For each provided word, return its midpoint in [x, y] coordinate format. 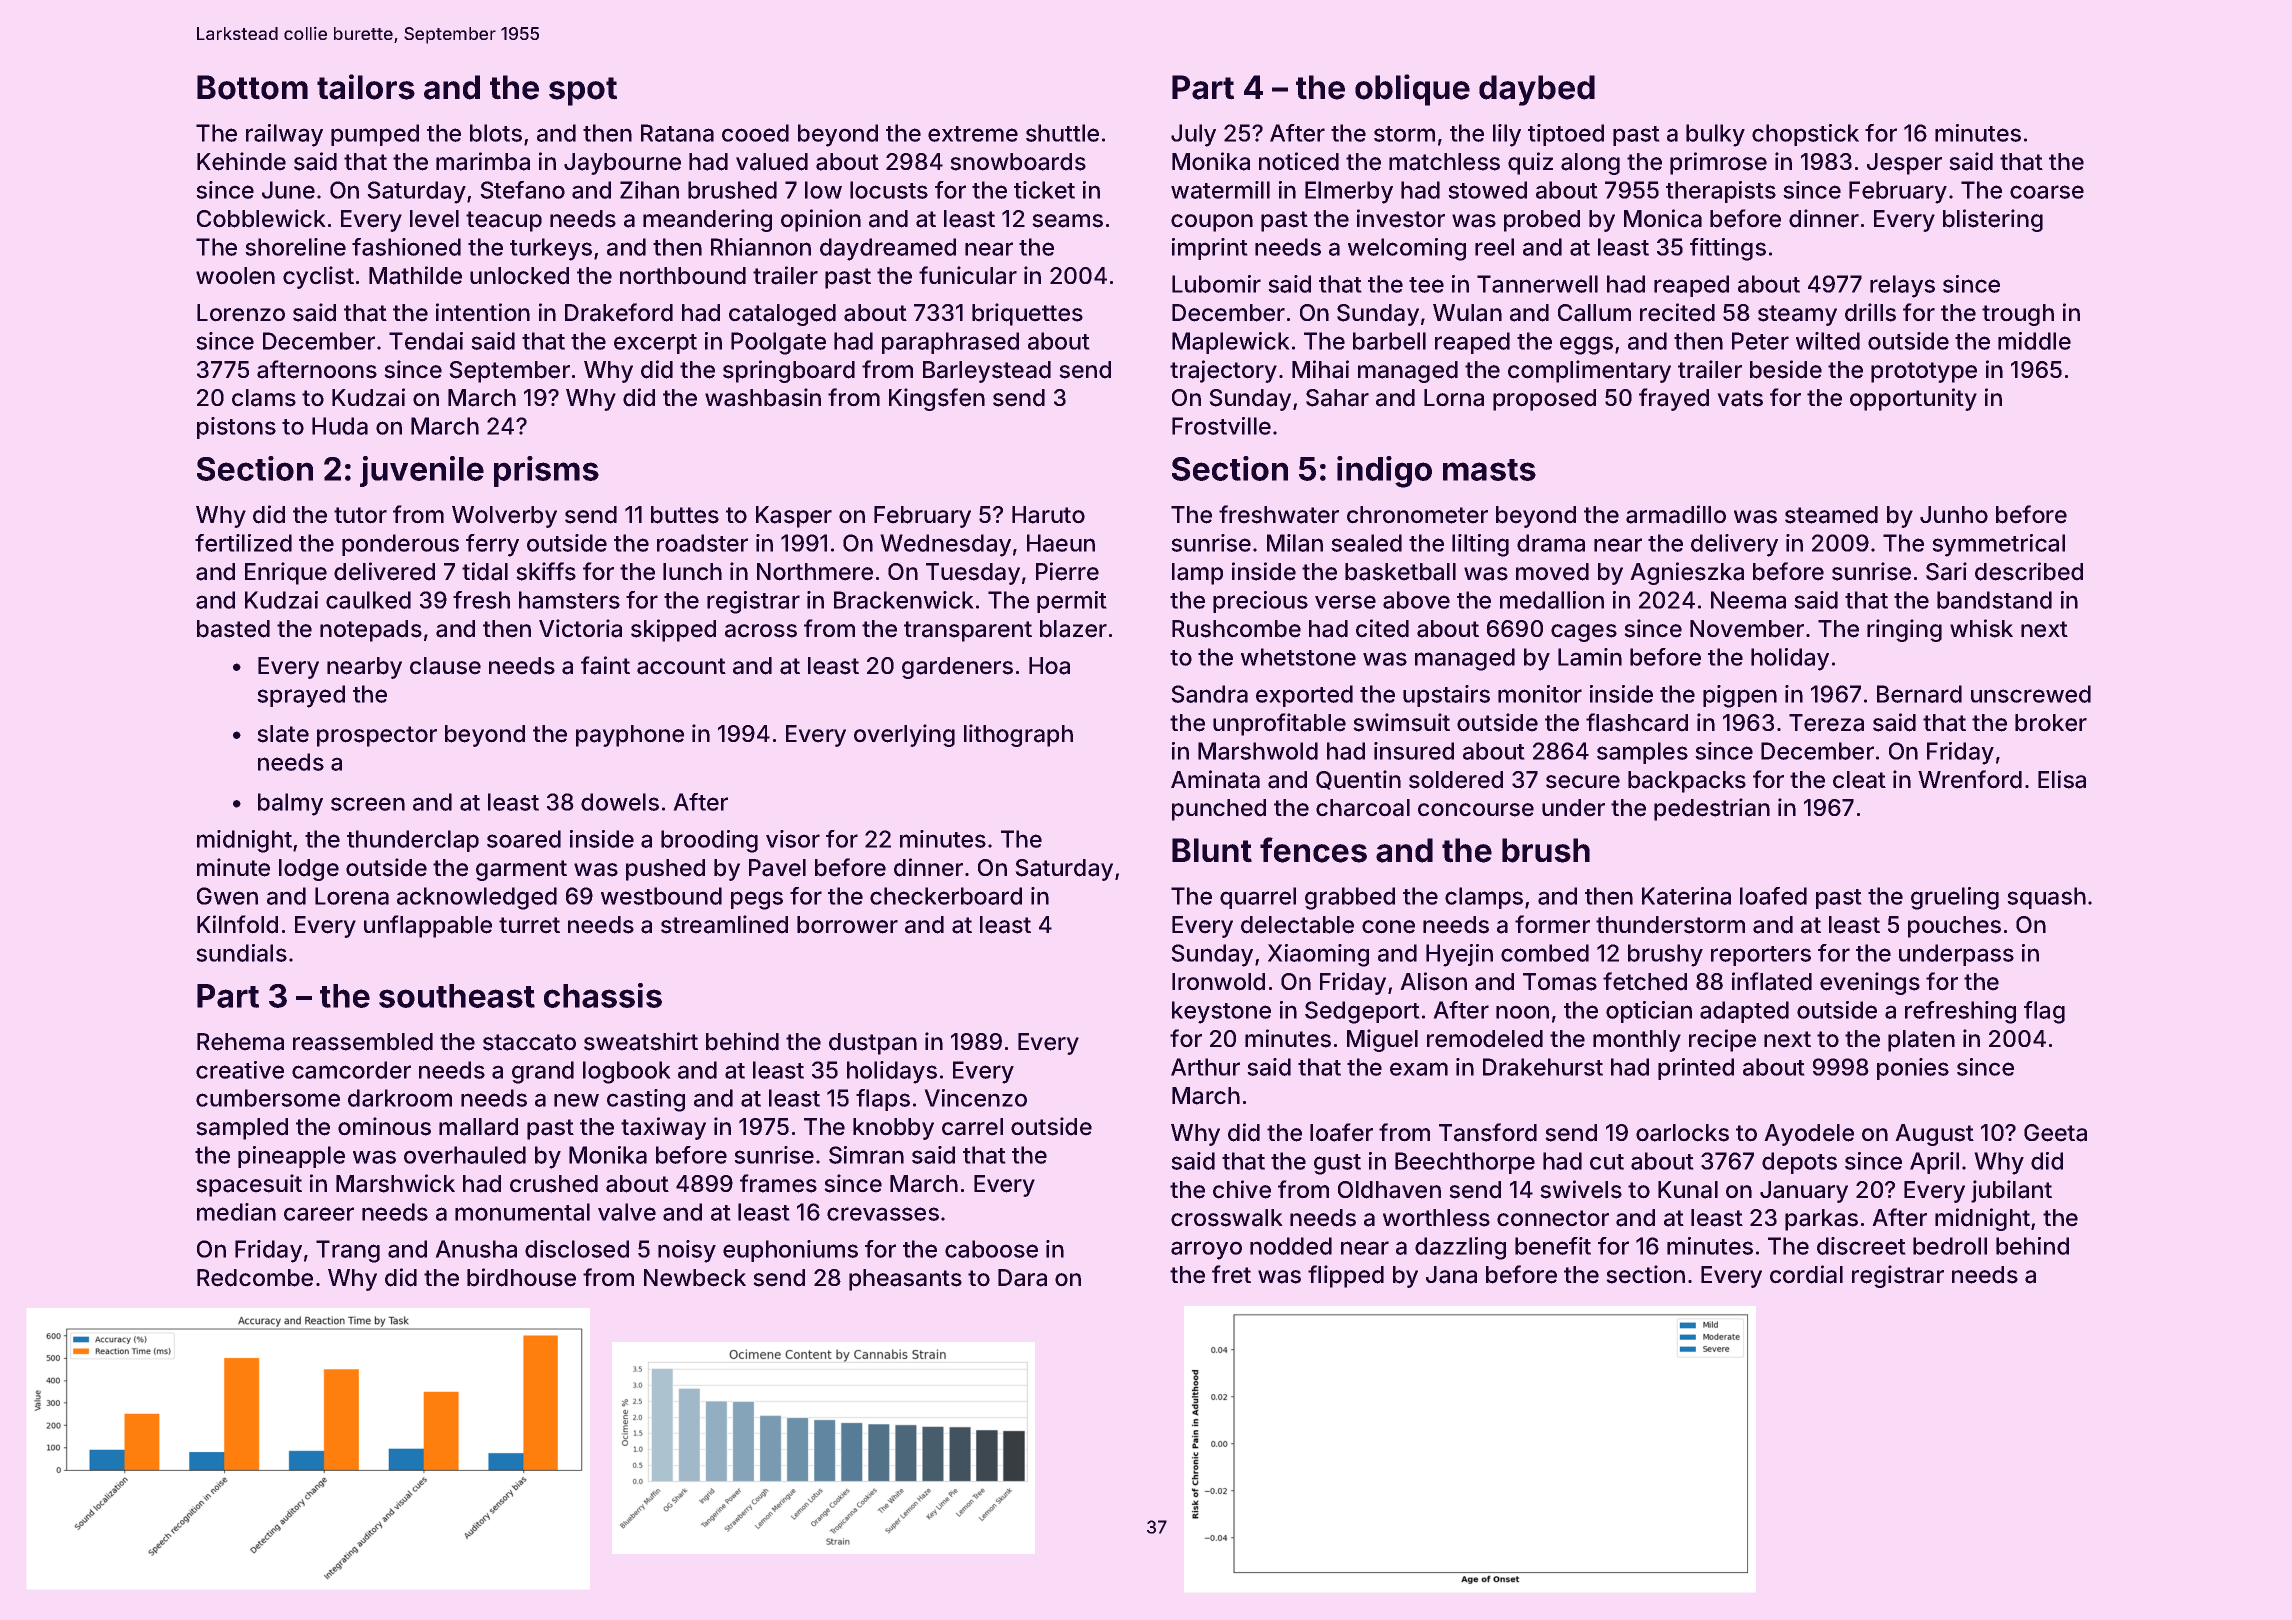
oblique [1412, 90]
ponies [1913, 1069]
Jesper [1904, 164]
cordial [1806, 1274]
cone [1388, 927]
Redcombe [255, 1278]
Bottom [252, 87]
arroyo [1206, 1250]
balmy [290, 804]
